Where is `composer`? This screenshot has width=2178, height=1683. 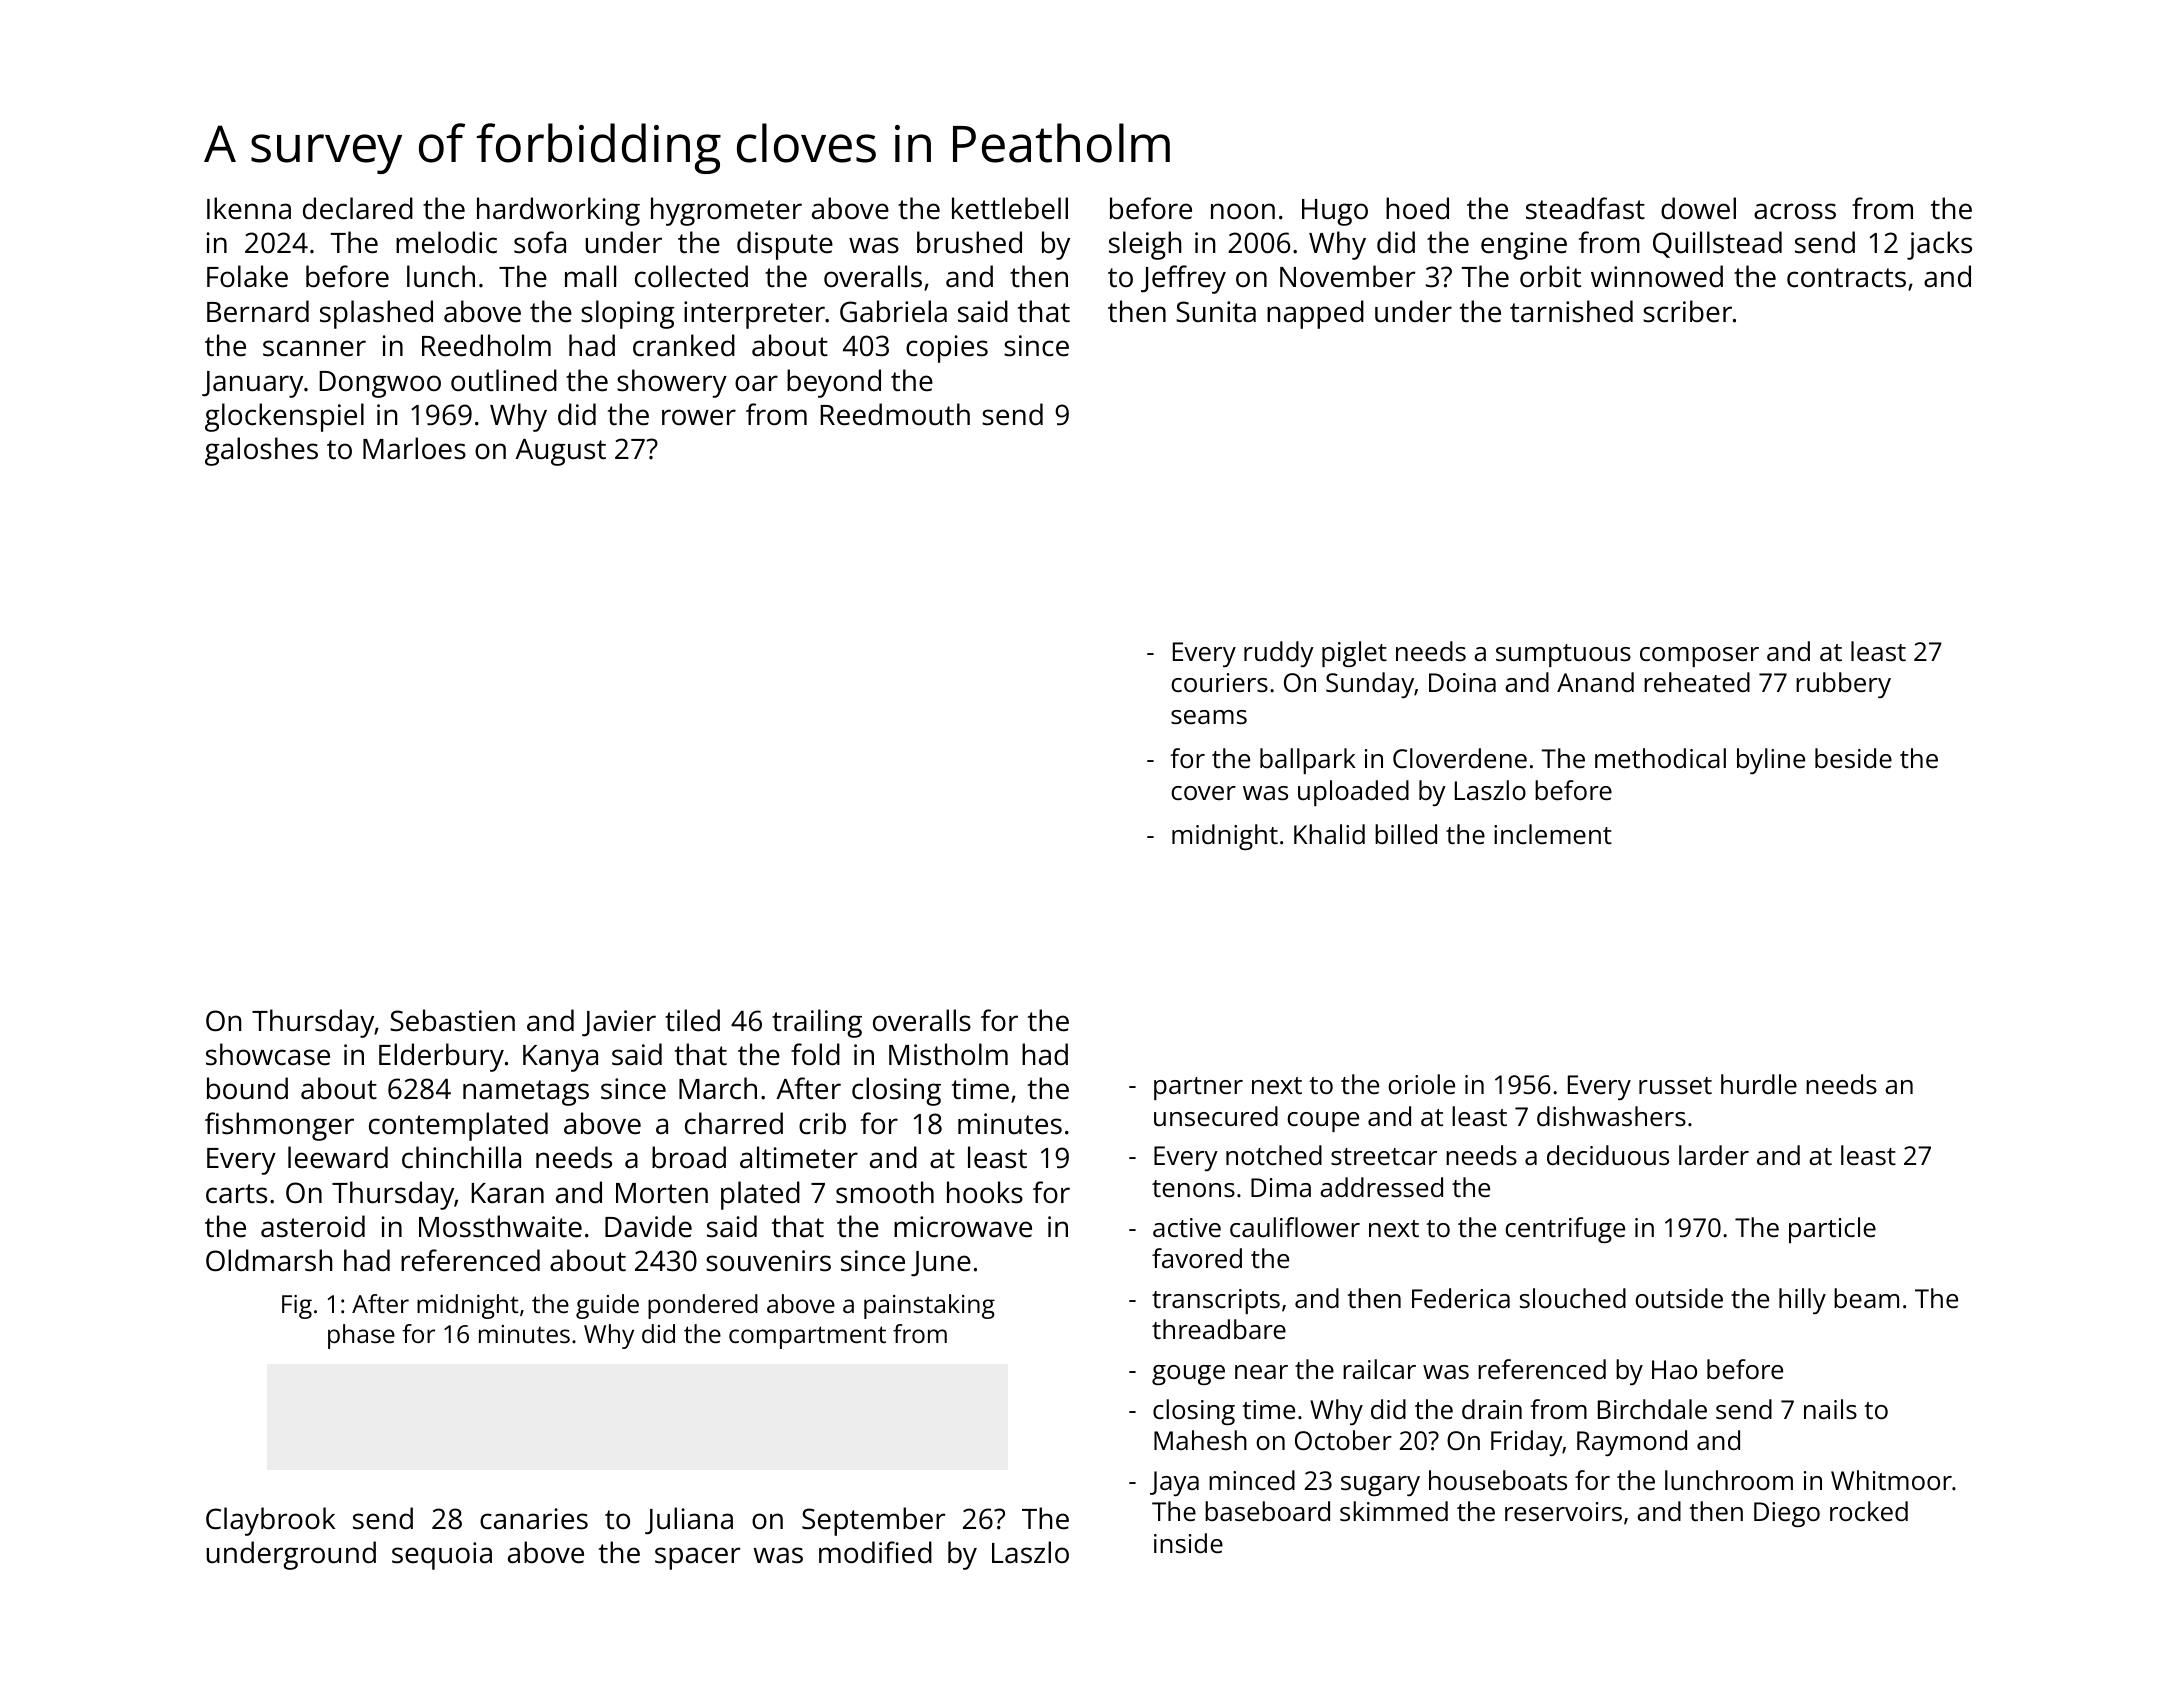 composer is located at coordinates (1699, 657).
